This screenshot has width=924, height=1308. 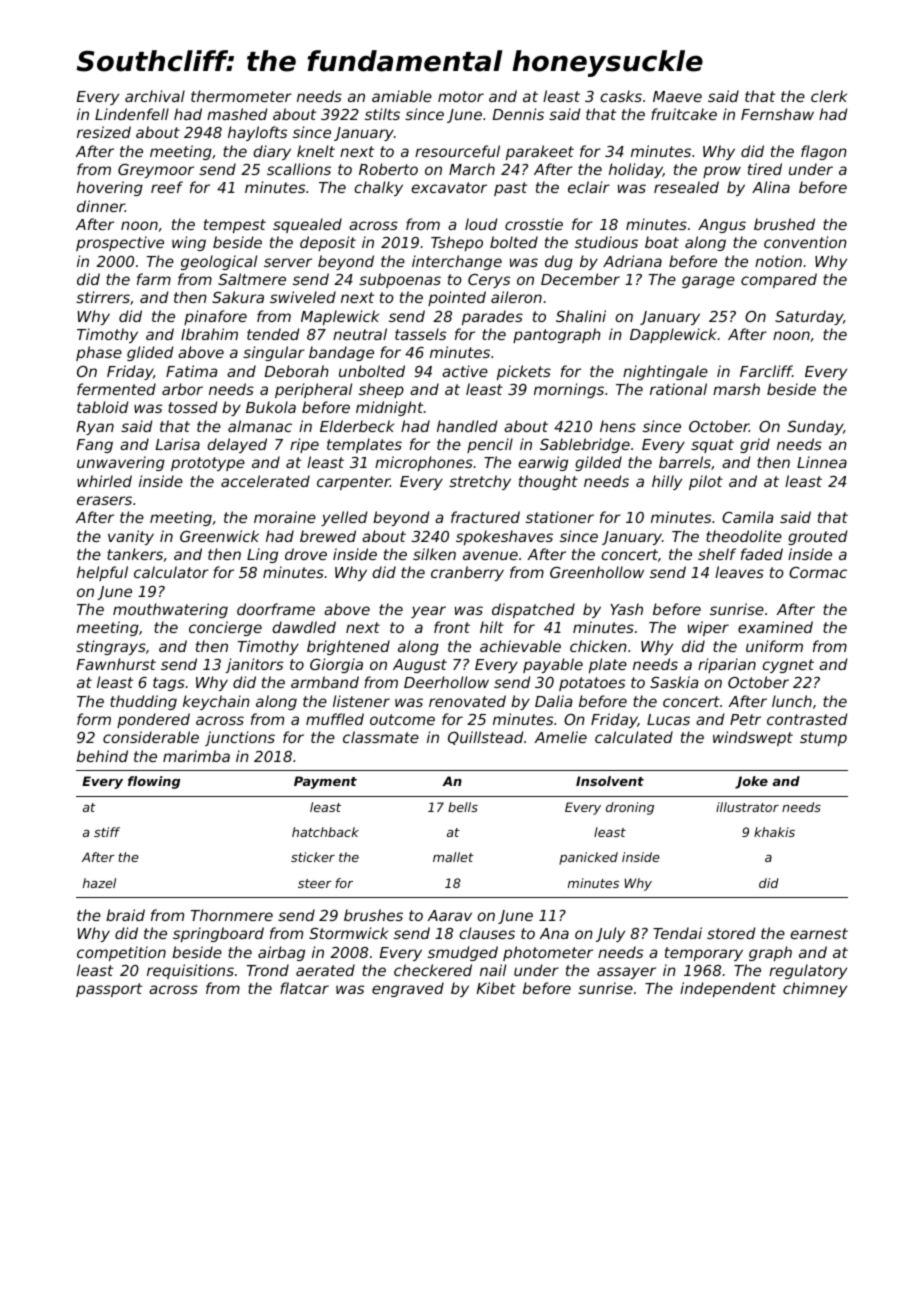 What do you see at coordinates (125, 915) in the screenshot?
I see `braid` at bounding box center [125, 915].
